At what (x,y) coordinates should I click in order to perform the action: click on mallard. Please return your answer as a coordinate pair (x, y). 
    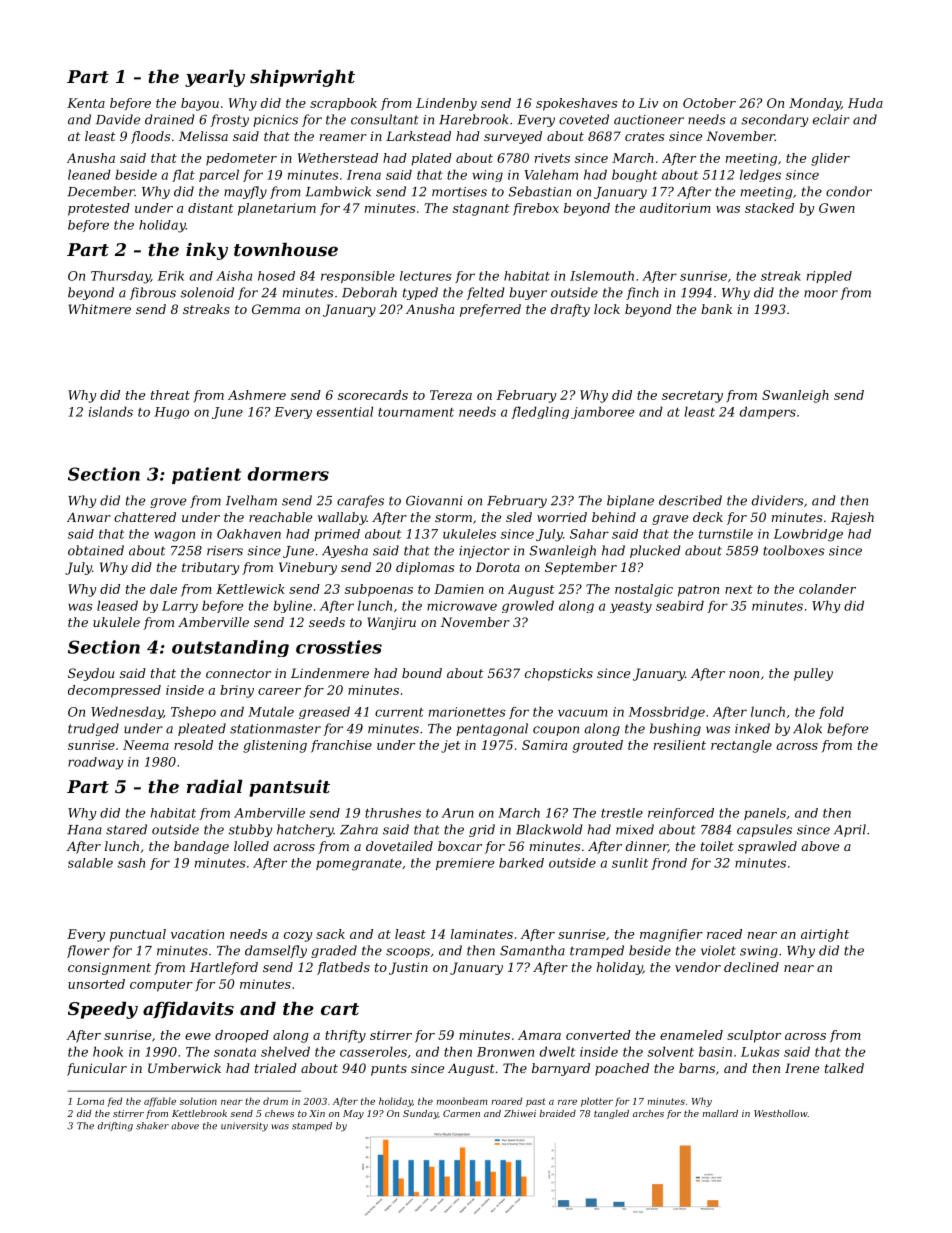
    Looking at the image, I should click on (720, 1113).
